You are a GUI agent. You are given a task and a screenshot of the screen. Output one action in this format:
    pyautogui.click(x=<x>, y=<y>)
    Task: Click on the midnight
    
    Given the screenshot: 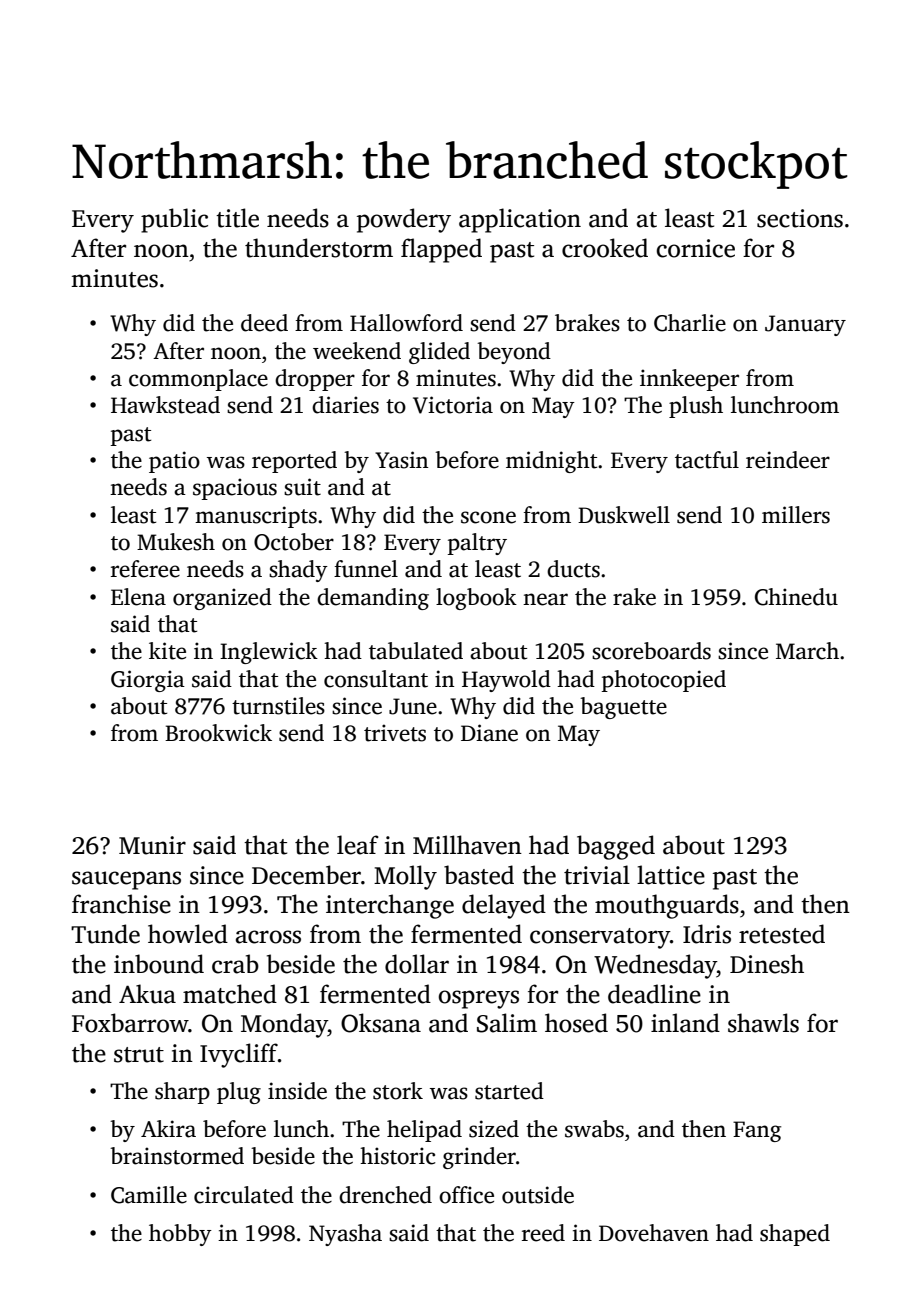 What is the action you would take?
    pyautogui.click(x=551, y=462)
